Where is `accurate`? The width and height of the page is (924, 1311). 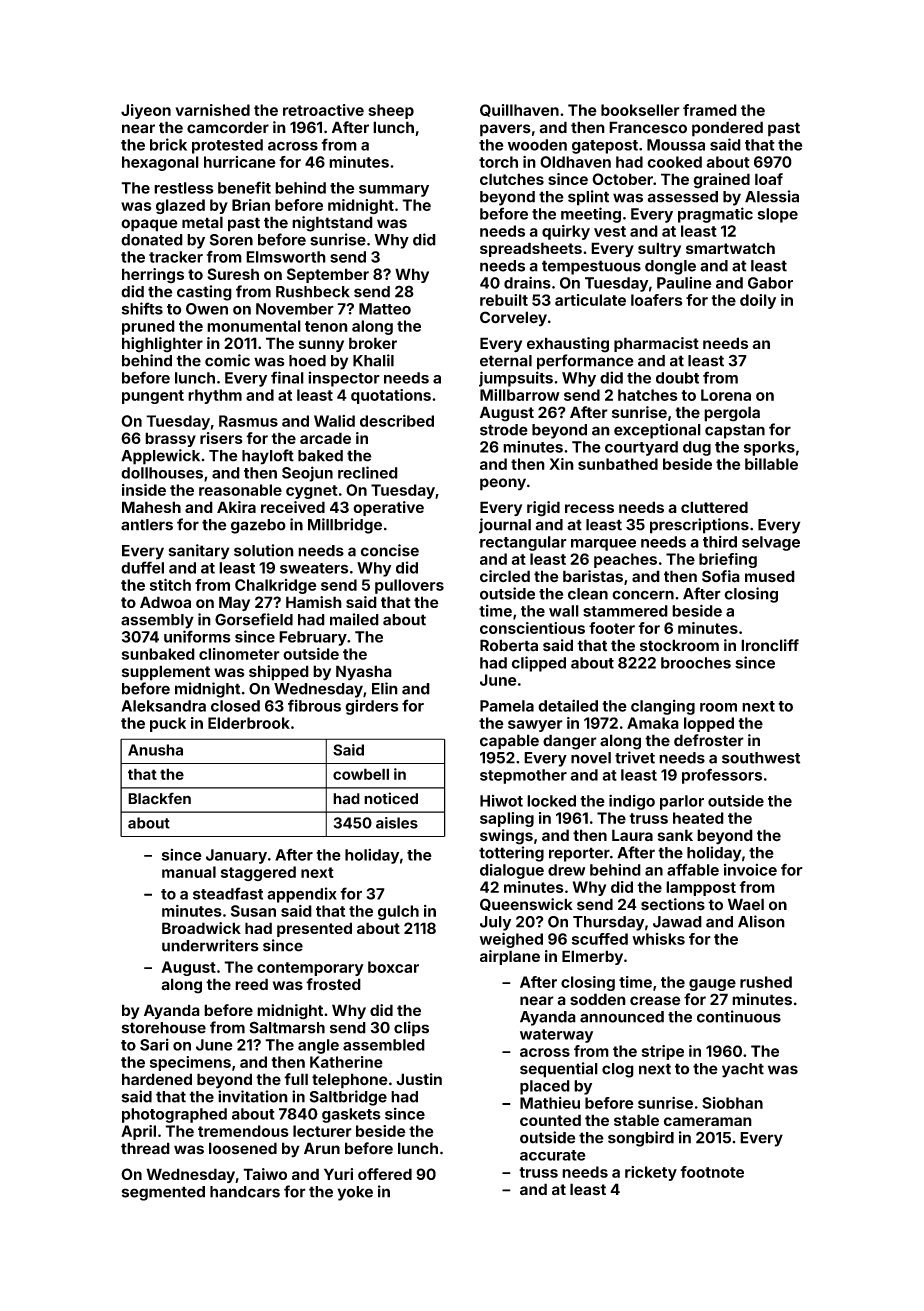 accurate is located at coordinates (553, 1155).
